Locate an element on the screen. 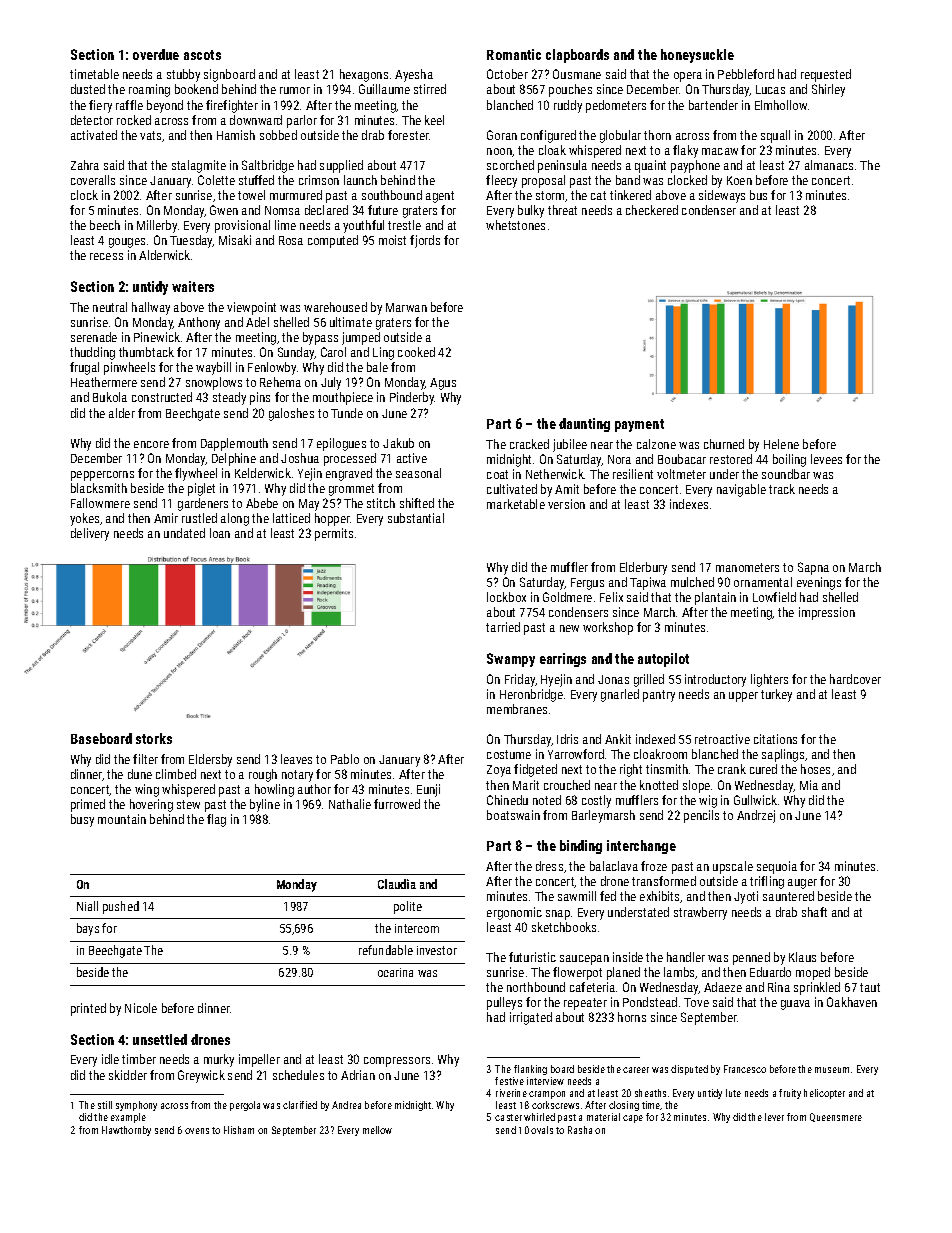 The height and width of the screenshot is (1233, 952). strawberry is located at coordinates (700, 913).
